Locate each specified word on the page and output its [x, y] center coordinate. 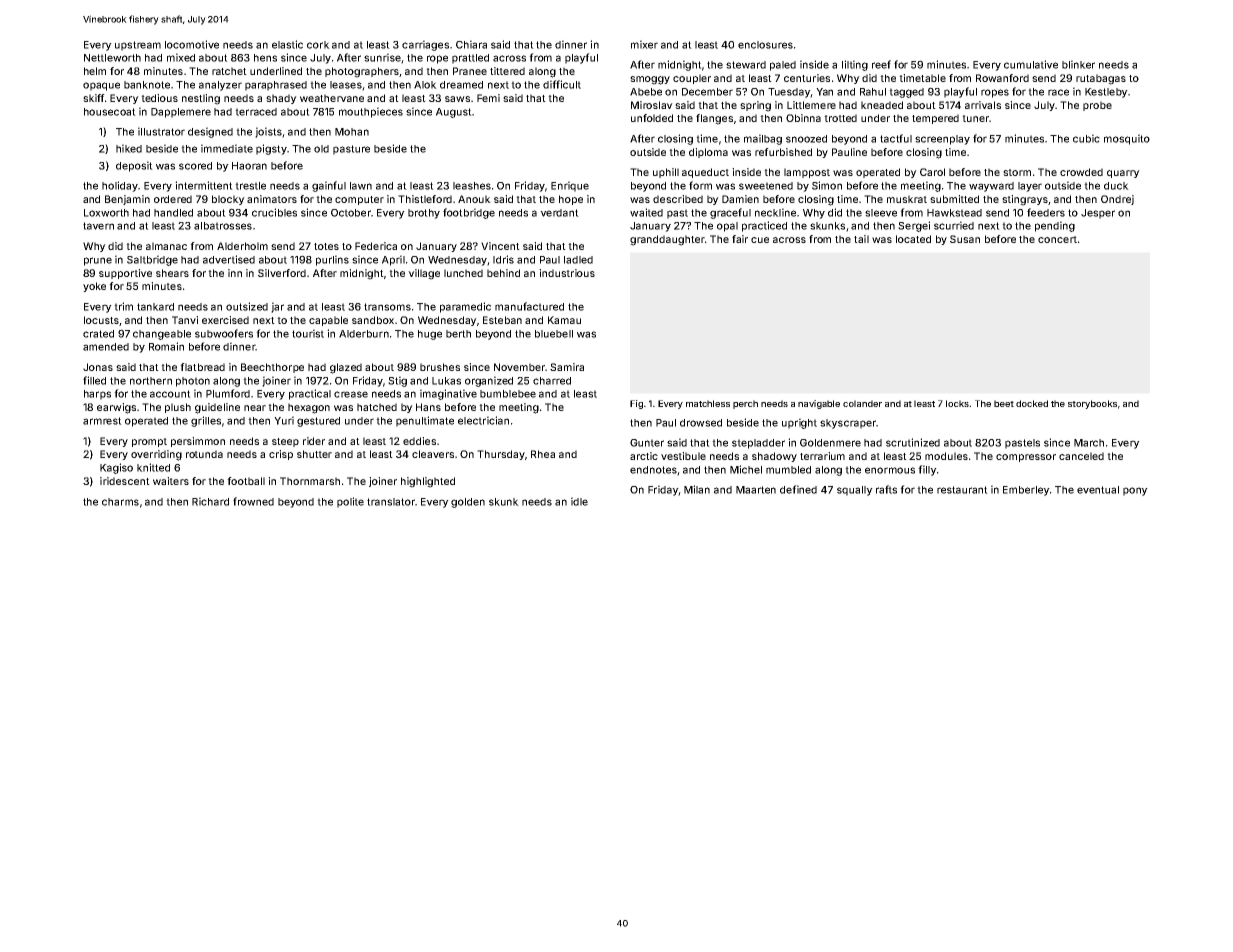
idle [579, 501]
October [351, 213]
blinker [1078, 64]
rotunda [204, 454]
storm [1017, 172]
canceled [1081, 456]
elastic [287, 44]
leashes [472, 186]
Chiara [471, 44]
